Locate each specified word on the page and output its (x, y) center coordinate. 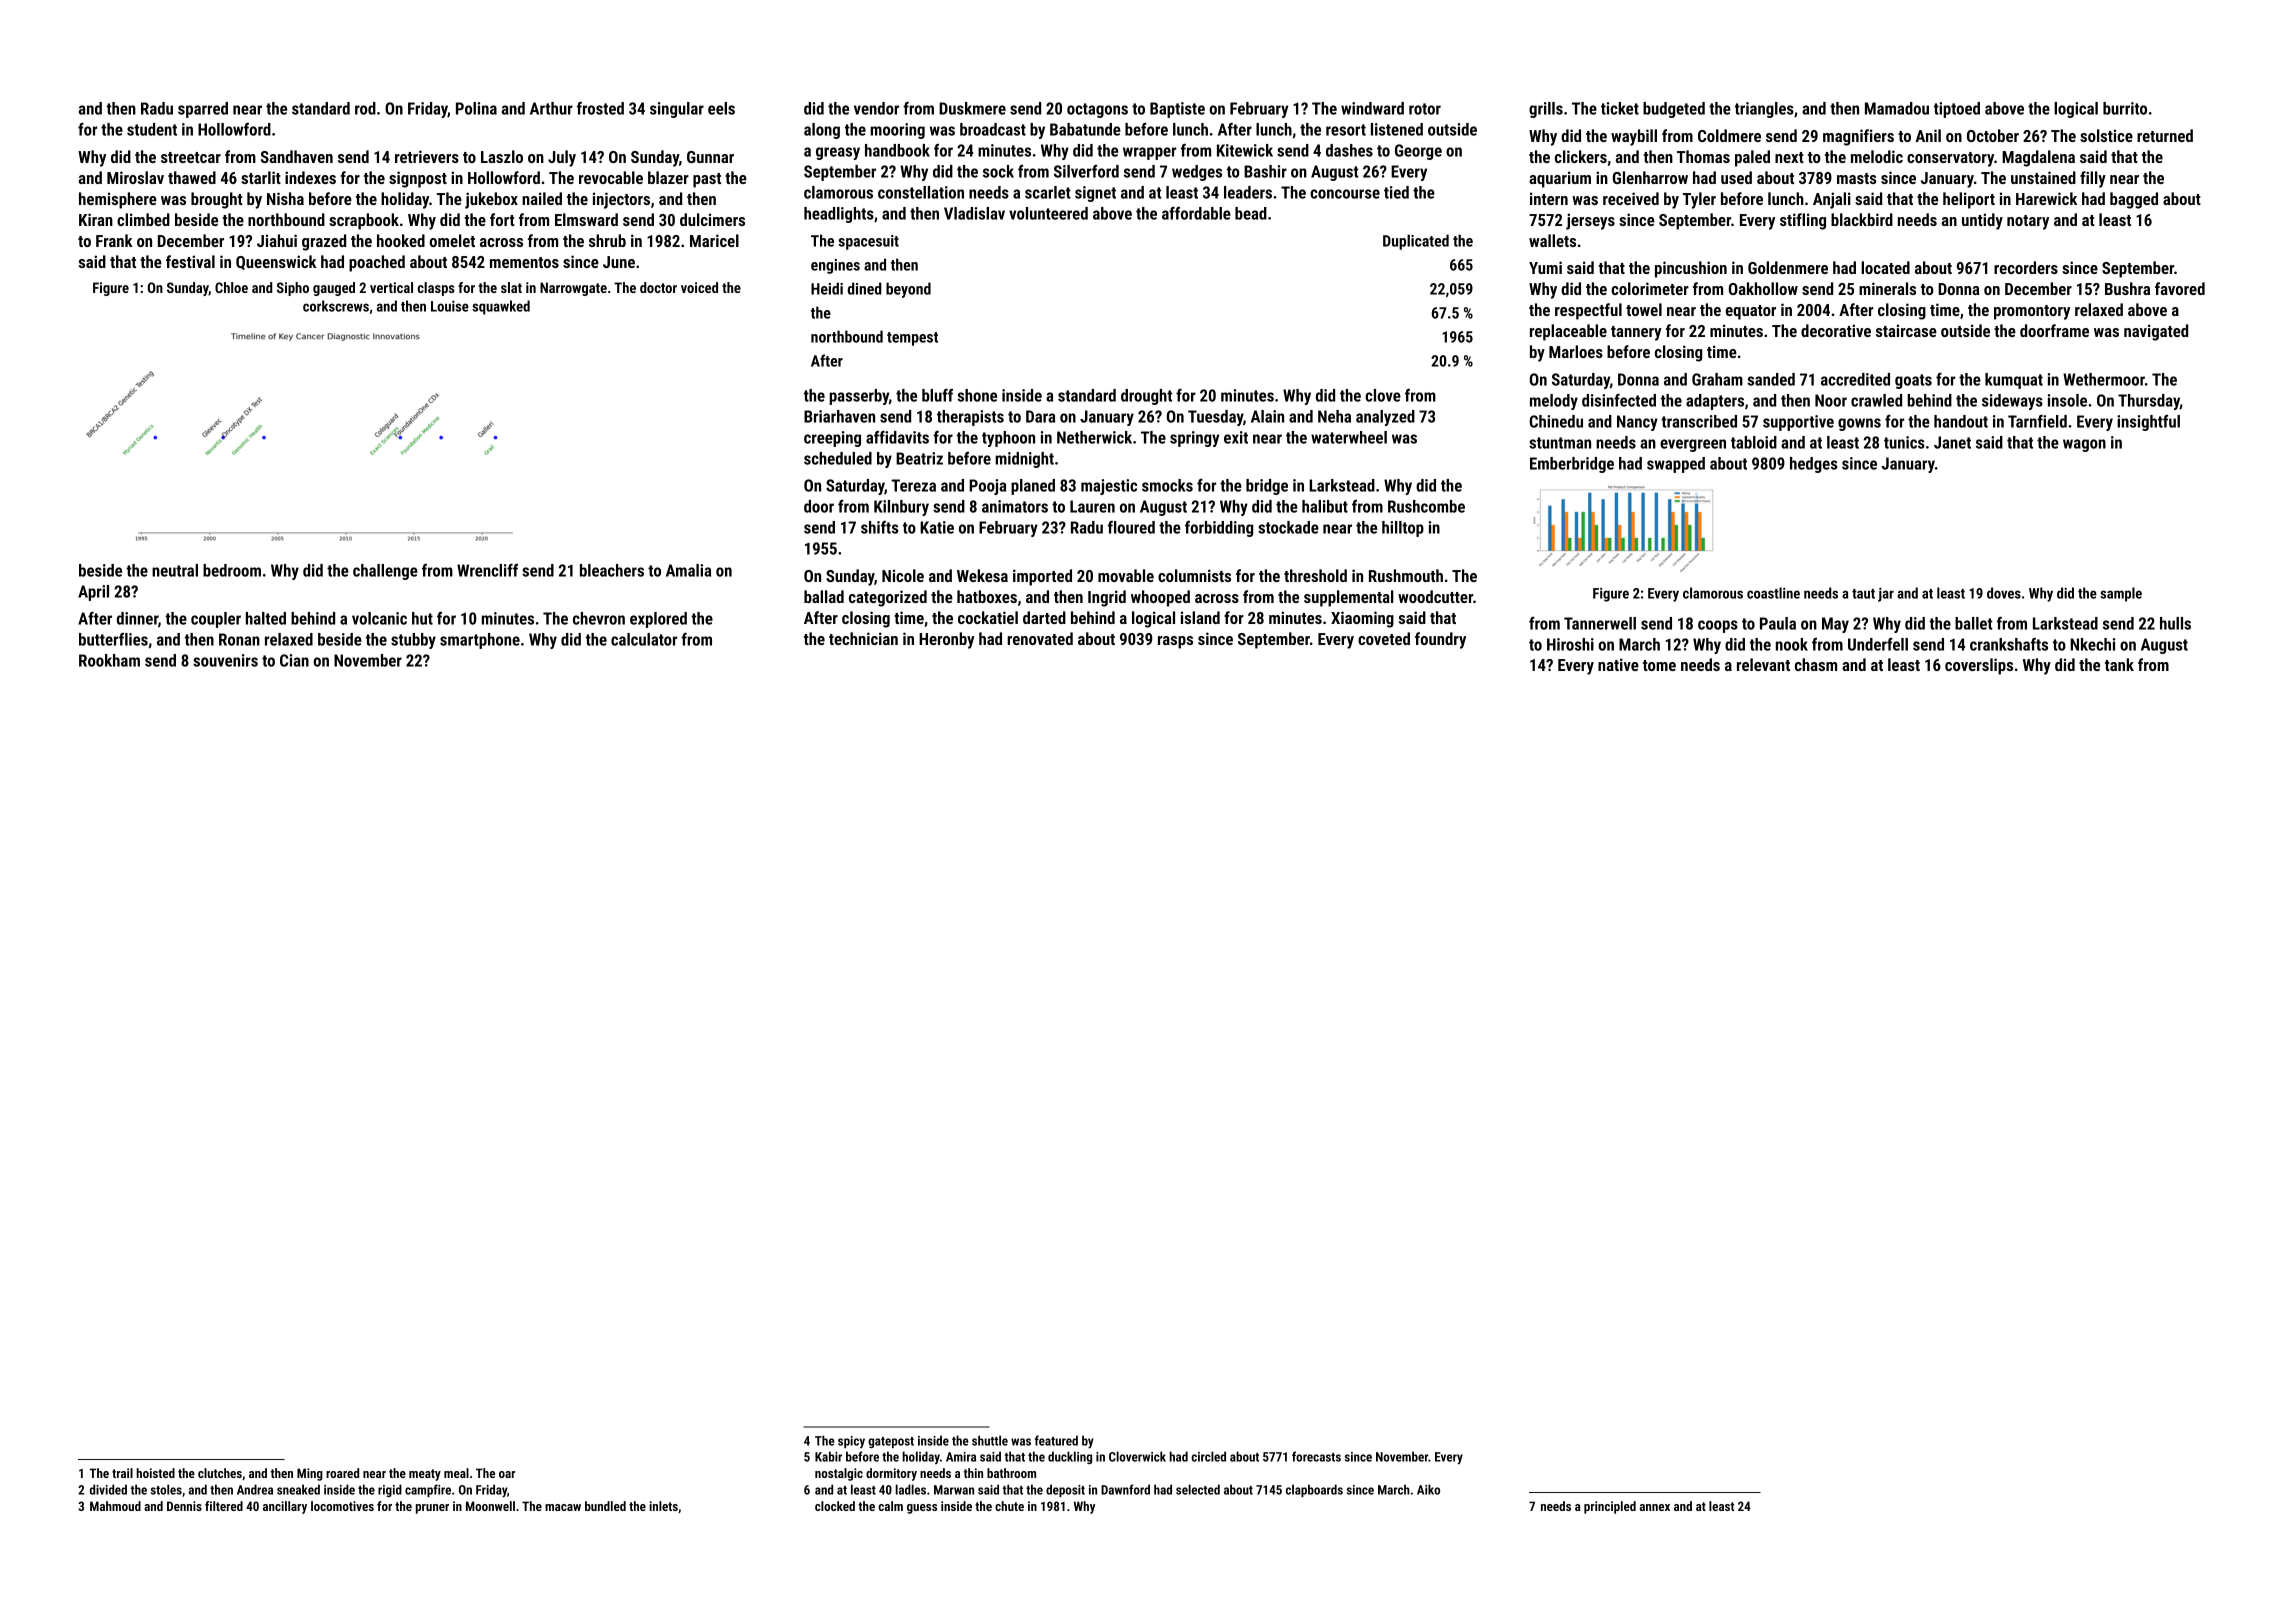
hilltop (1403, 529)
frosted (600, 108)
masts (1857, 178)
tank (2119, 664)
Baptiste (1177, 110)
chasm (1816, 664)
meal (456, 1473)
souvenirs (225, 660)
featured (1056, 1440)
